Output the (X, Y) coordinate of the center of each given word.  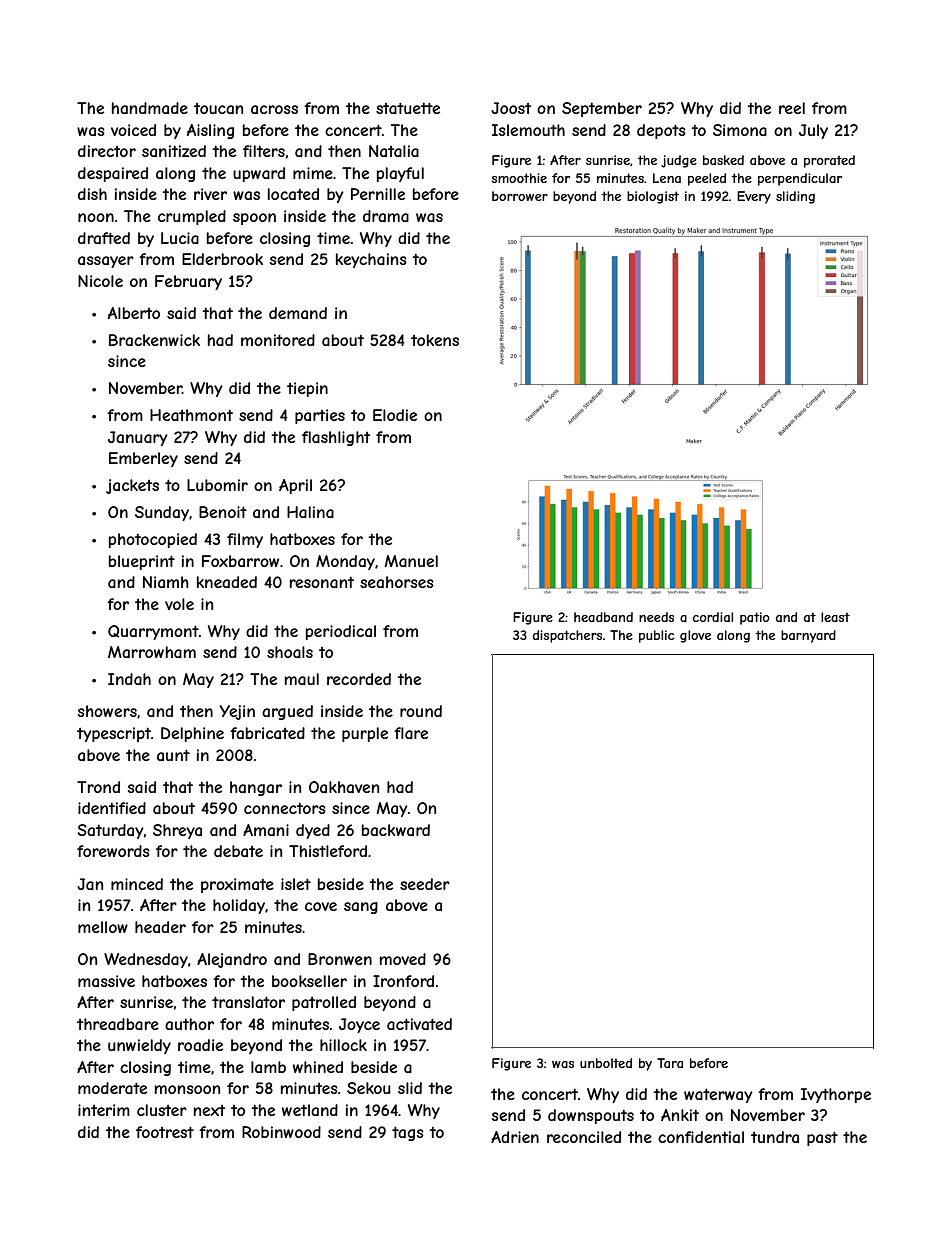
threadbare (118, 1024)
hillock (343, 1045)
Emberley (143, 459)
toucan (218, 108)
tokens (435, 340)
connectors (285, 808)
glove (695, 636)
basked (723, 160)
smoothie (519, 178)
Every (754, 197)
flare (411, 733)
